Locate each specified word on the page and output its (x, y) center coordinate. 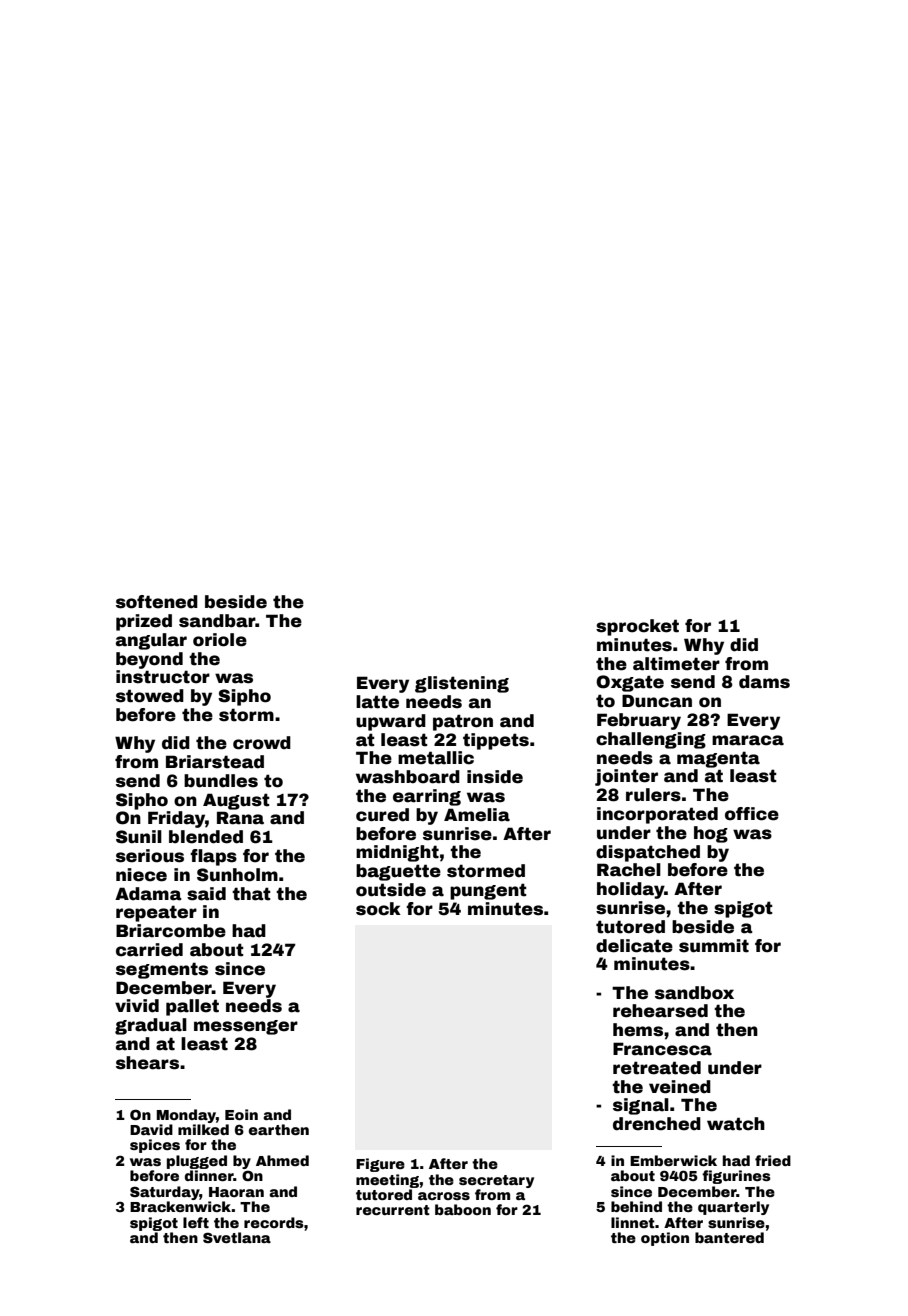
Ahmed (282, 1160)
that (251, 894)
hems (638, 1030)
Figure (380, 1165)
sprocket (637, 627)
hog (711, 834)
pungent (488, 891)
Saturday (165, 1193)
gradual (151, 1026)
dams (764, 682)
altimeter (676, 664)
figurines (736, 1177)
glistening (462, 684)
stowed (150, 696)
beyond (149, 660)
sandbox (694, 993)
